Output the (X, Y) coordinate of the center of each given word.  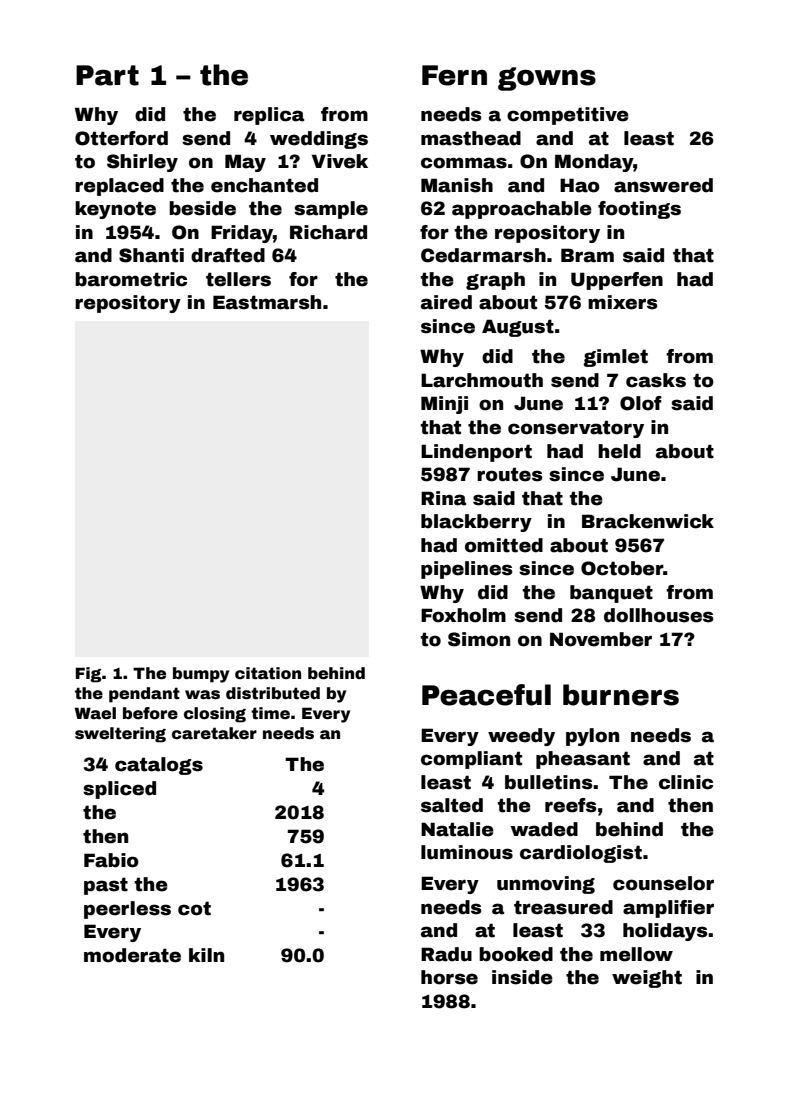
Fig (88, 675)
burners (621, 695)
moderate (132, 955)
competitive (568, 116)
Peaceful (486, 695)
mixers (622, 302)
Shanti (151, 255)
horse (449, 977)
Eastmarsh (267, 302)
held (619, 451)
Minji (444, 405)
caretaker (214, 733)
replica (269, 116)
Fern (454, 75)
